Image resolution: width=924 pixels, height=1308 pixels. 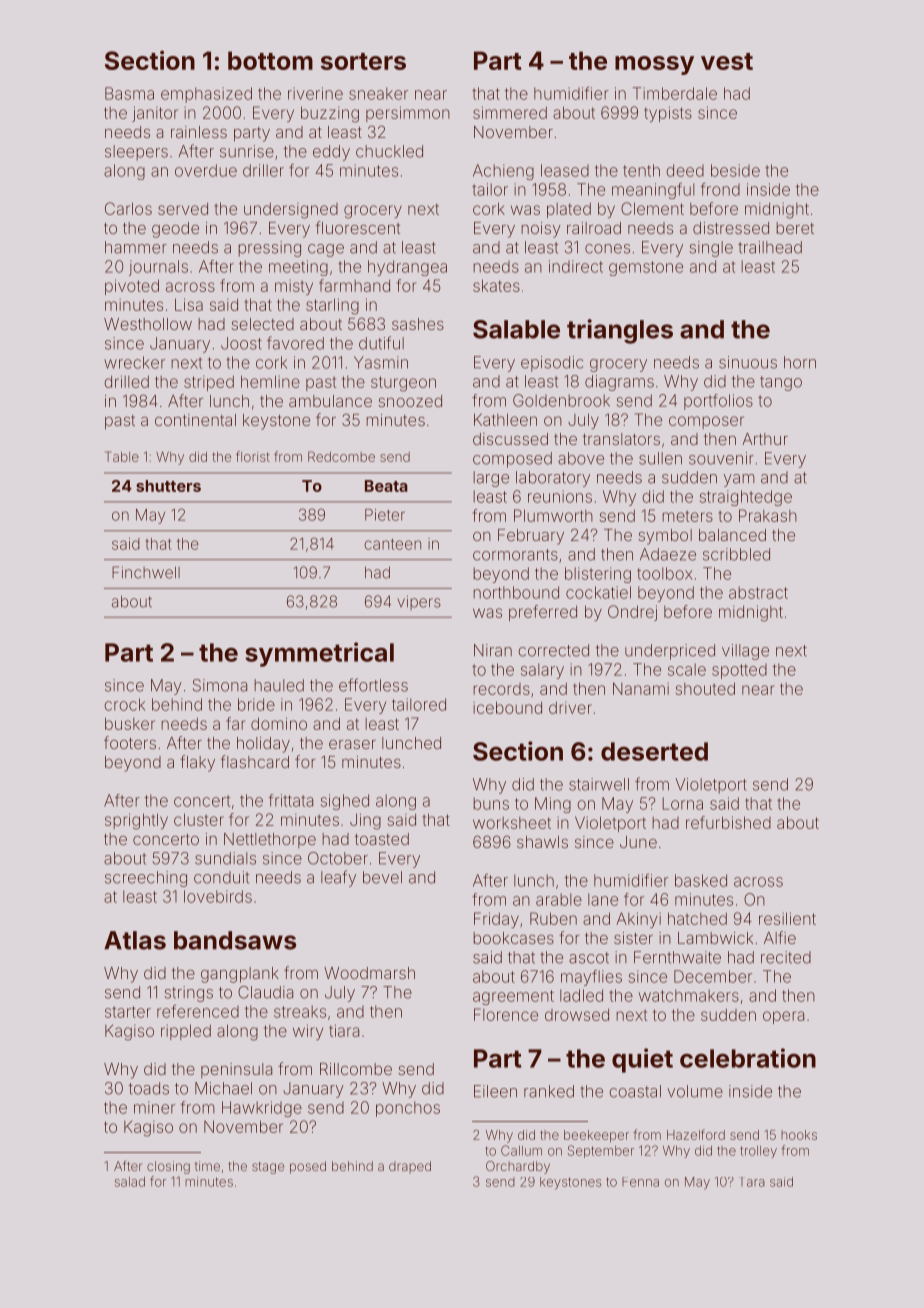 I want to click on hooks, so click(x=799, y=1135).
